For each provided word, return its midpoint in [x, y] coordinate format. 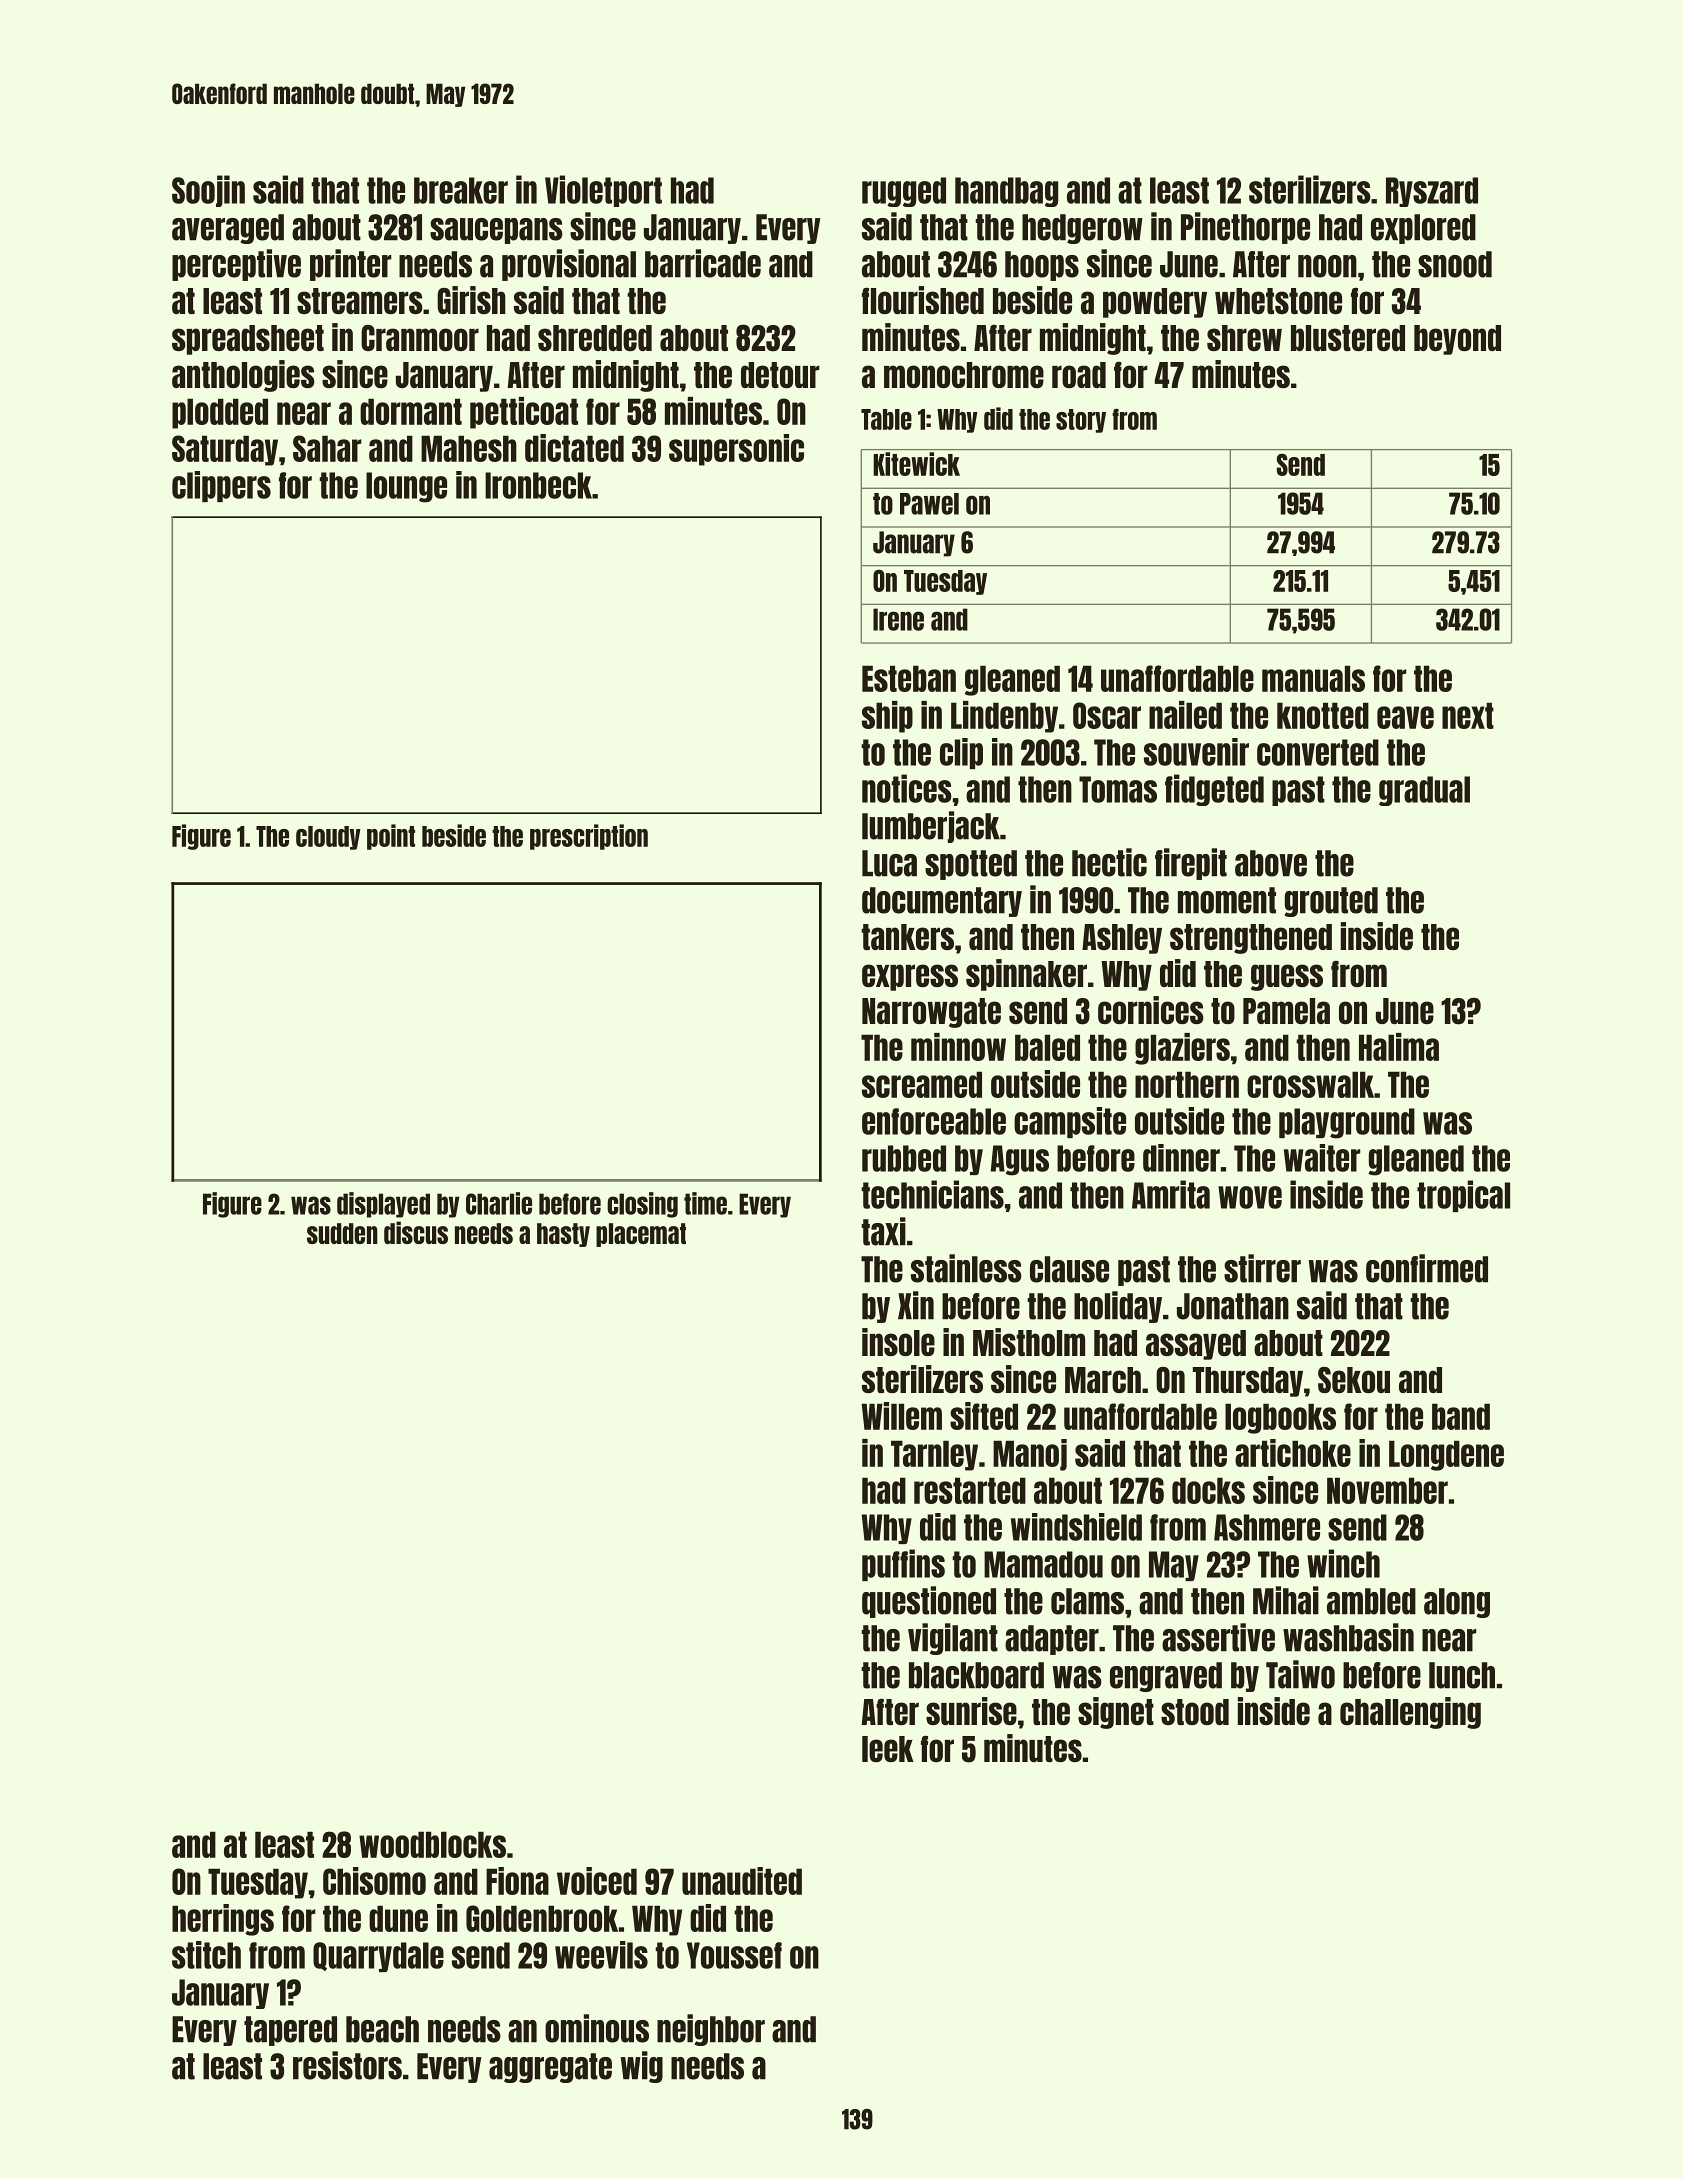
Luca [889, 863]
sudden [342, 1233]
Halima [1399, 1047]
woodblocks [432, 1845]
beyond [1457, 340]
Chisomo [374, 1881]
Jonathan [1233, 1306]
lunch [1462, 1675]
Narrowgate [931, 1013]
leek [888, 1749]
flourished [923, 300]
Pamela [1286, 1011]
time [705, 1203]
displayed [383, 1205]
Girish [471, 300]
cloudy [328, 838]
